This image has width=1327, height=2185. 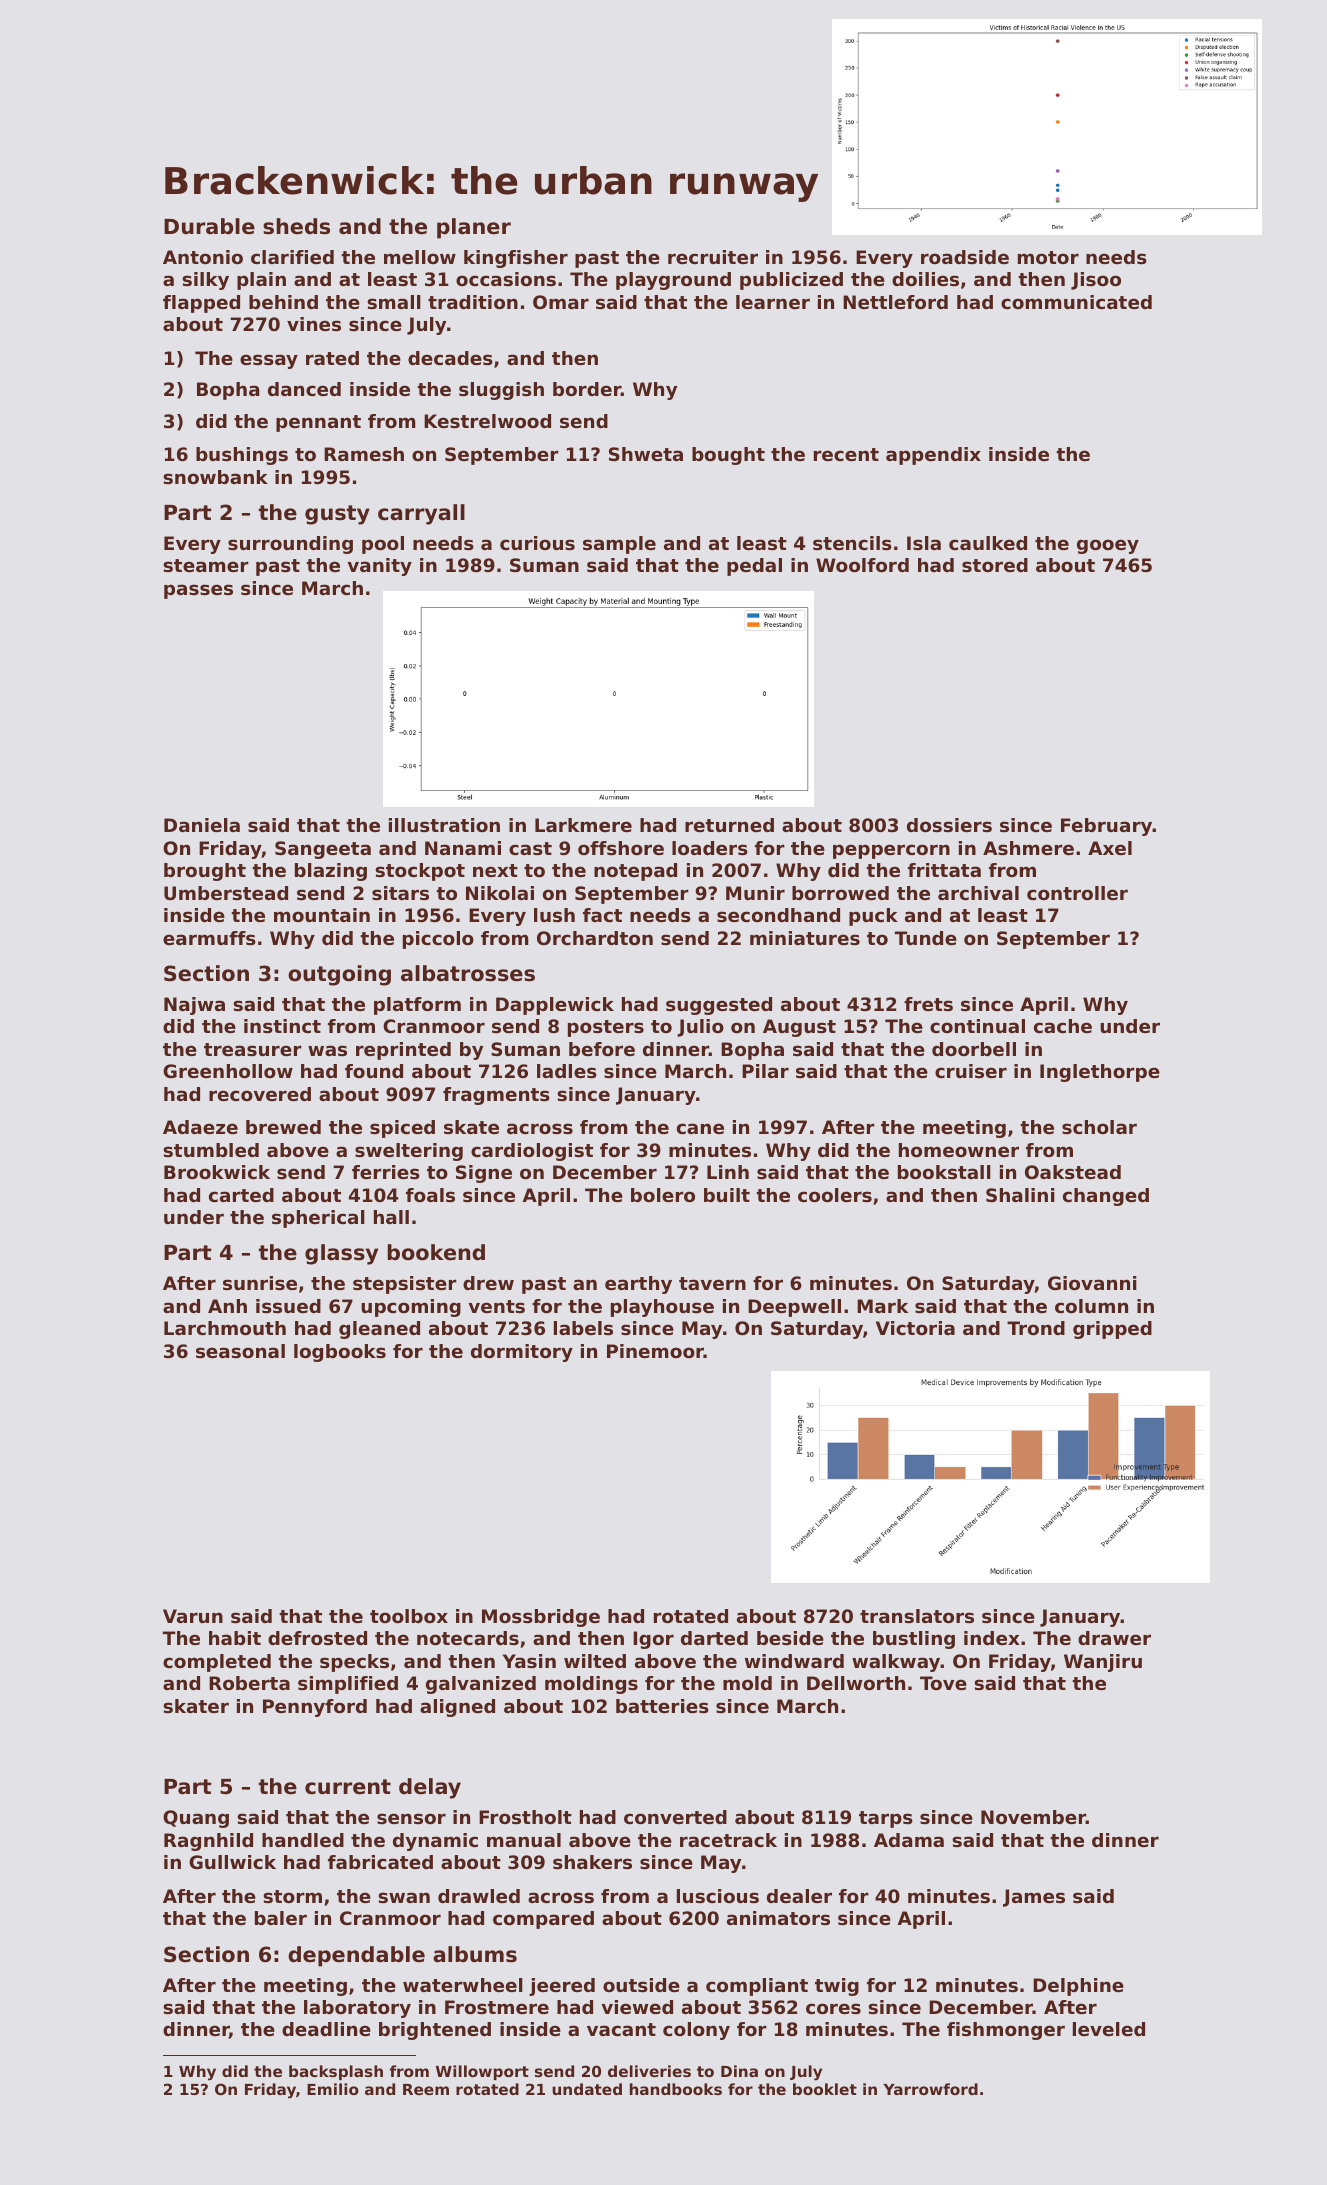 What do you see at coordinates (1092, 1283) in the image?
I see `Giovanni` at bounding box center [1092, 1283].
